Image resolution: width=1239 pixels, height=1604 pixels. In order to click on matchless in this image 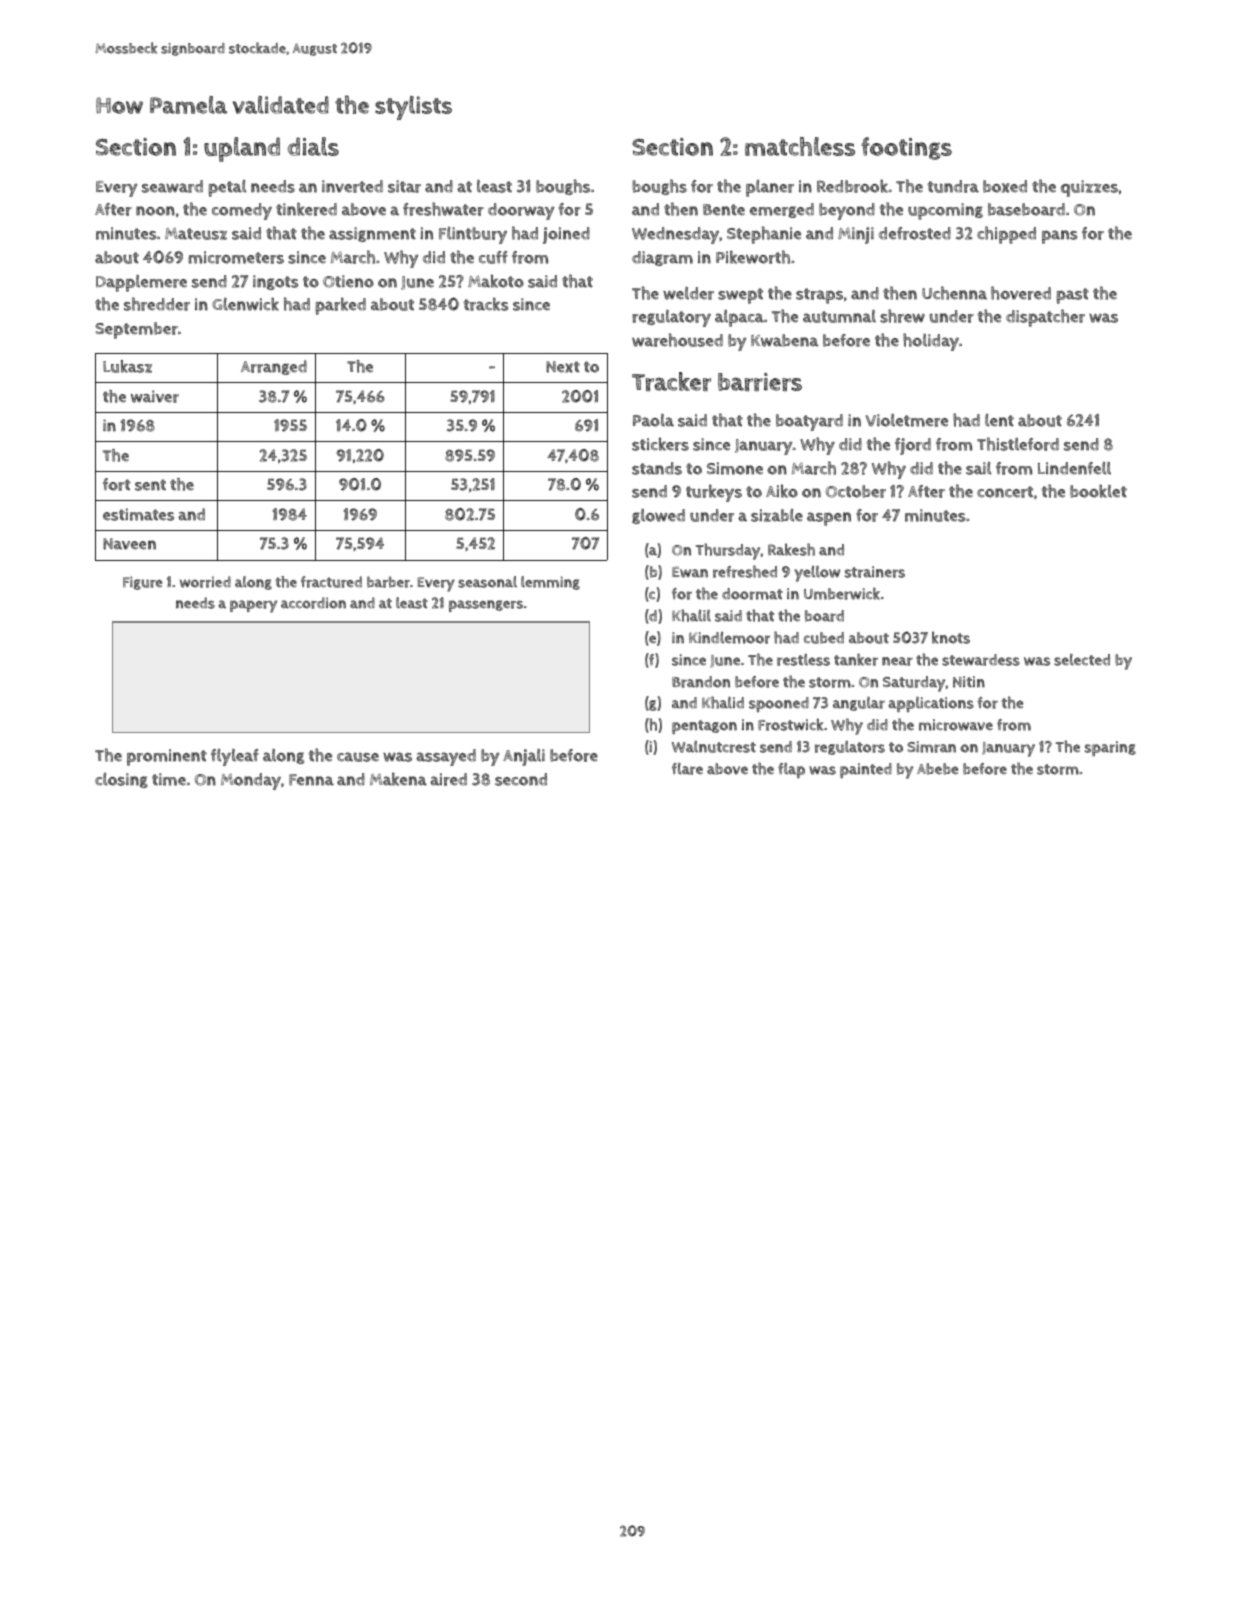, I will do `click(800, 146)`.
